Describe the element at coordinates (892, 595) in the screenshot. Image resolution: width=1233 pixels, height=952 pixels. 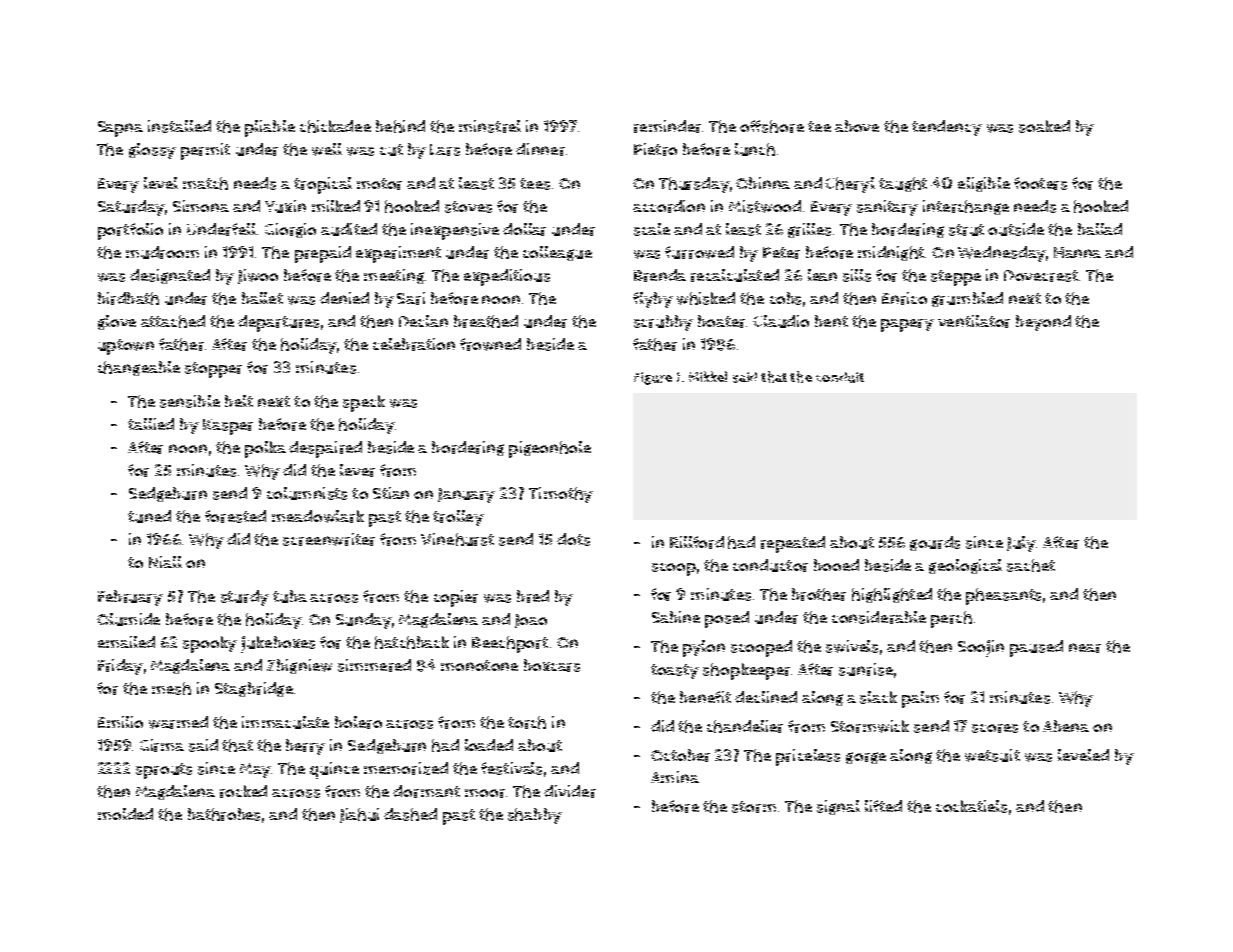
I see `highlighted` at that location.
